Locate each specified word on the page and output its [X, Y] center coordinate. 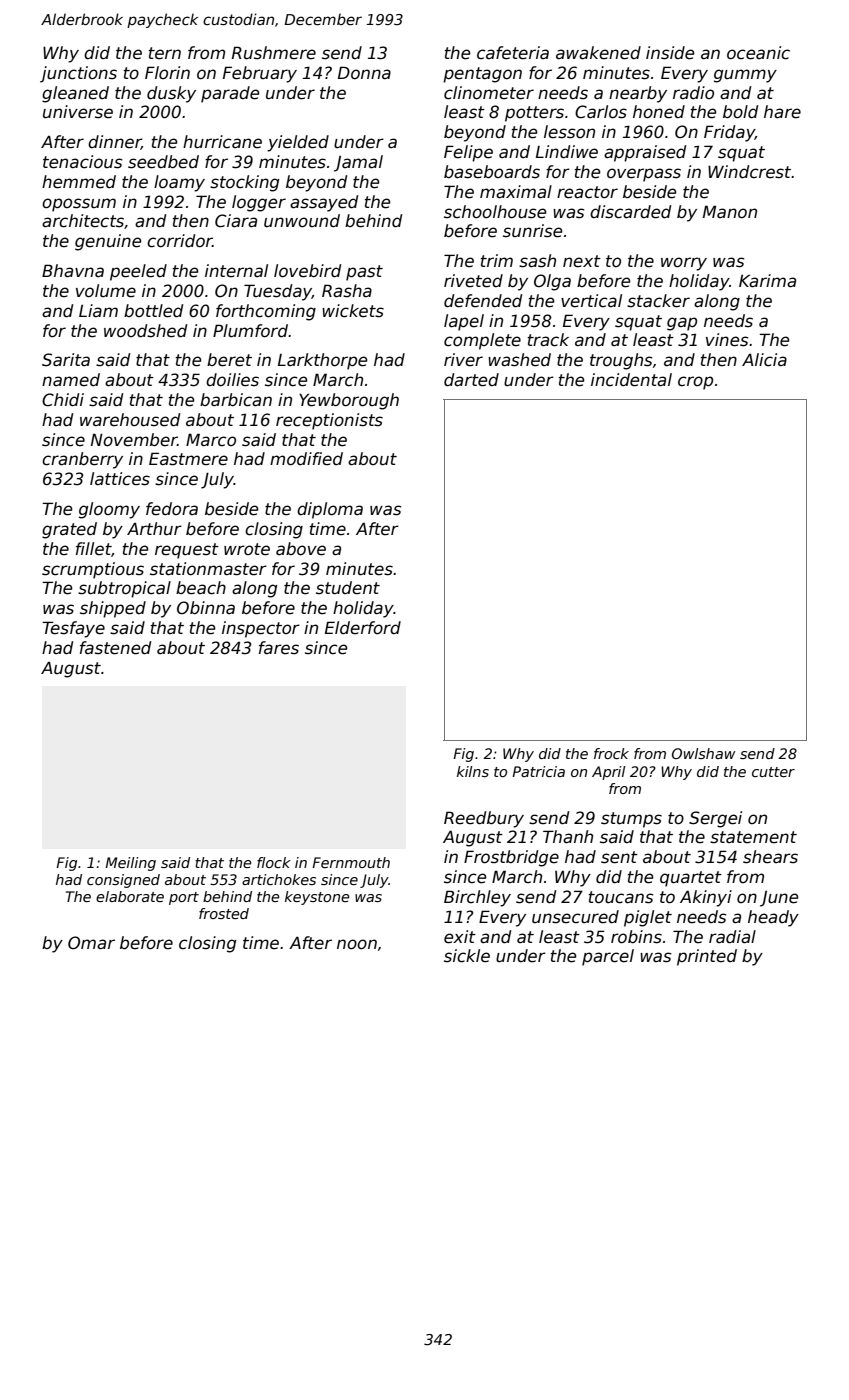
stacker [658, 301]
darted [471, 380]
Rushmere [274, 53]
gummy [745, 76]
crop [695, 383]
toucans [621, 897]
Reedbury [484, 819]
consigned [123, 881]
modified [306, 459]
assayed [324, 203]
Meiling [130, 864]
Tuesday [278, 292]
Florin [167, 72]
